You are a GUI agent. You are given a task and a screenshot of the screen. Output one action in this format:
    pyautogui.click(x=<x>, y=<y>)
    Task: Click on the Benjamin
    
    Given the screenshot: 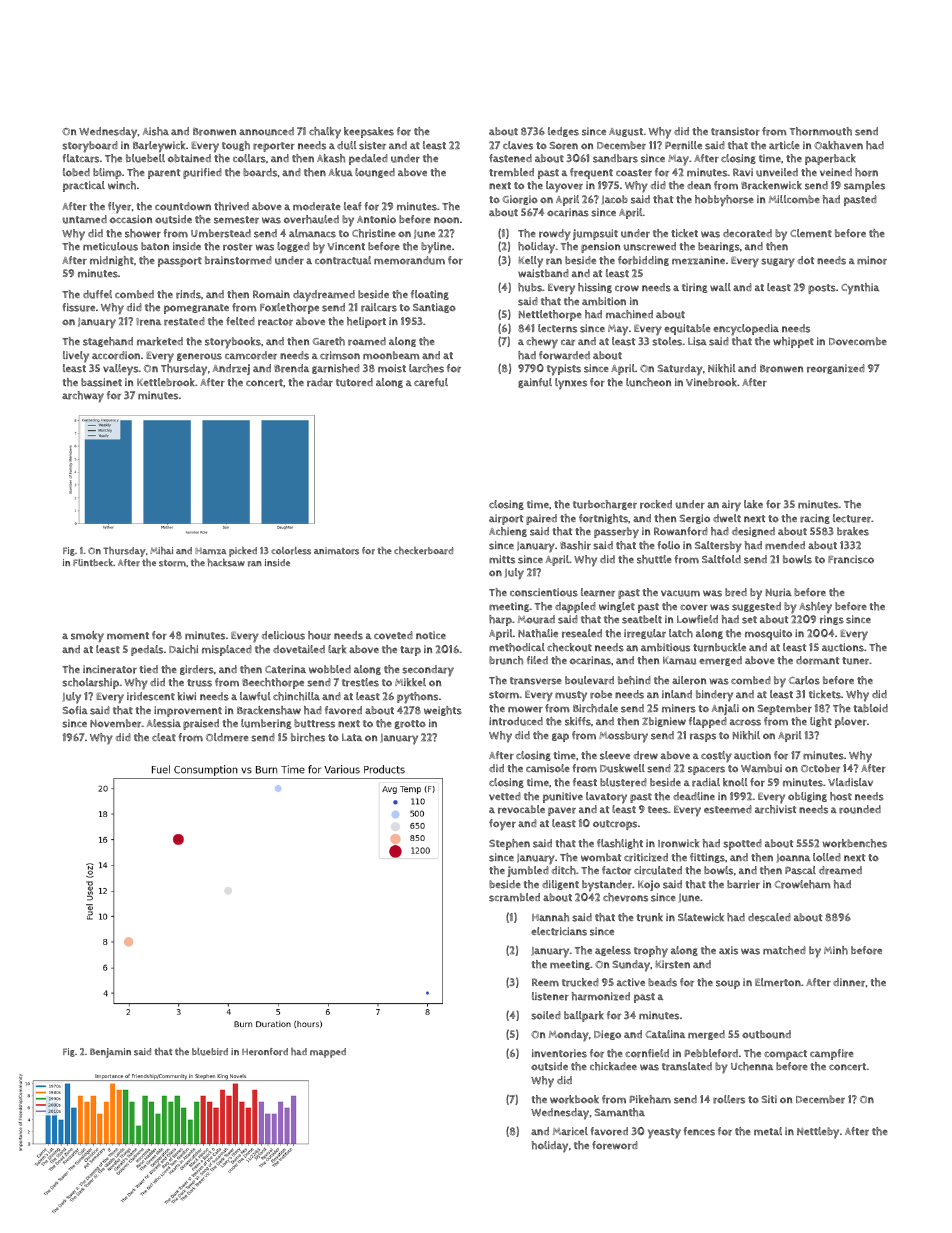 What is the action you would take?
    pyautogui.click(x=110, y=1053)
